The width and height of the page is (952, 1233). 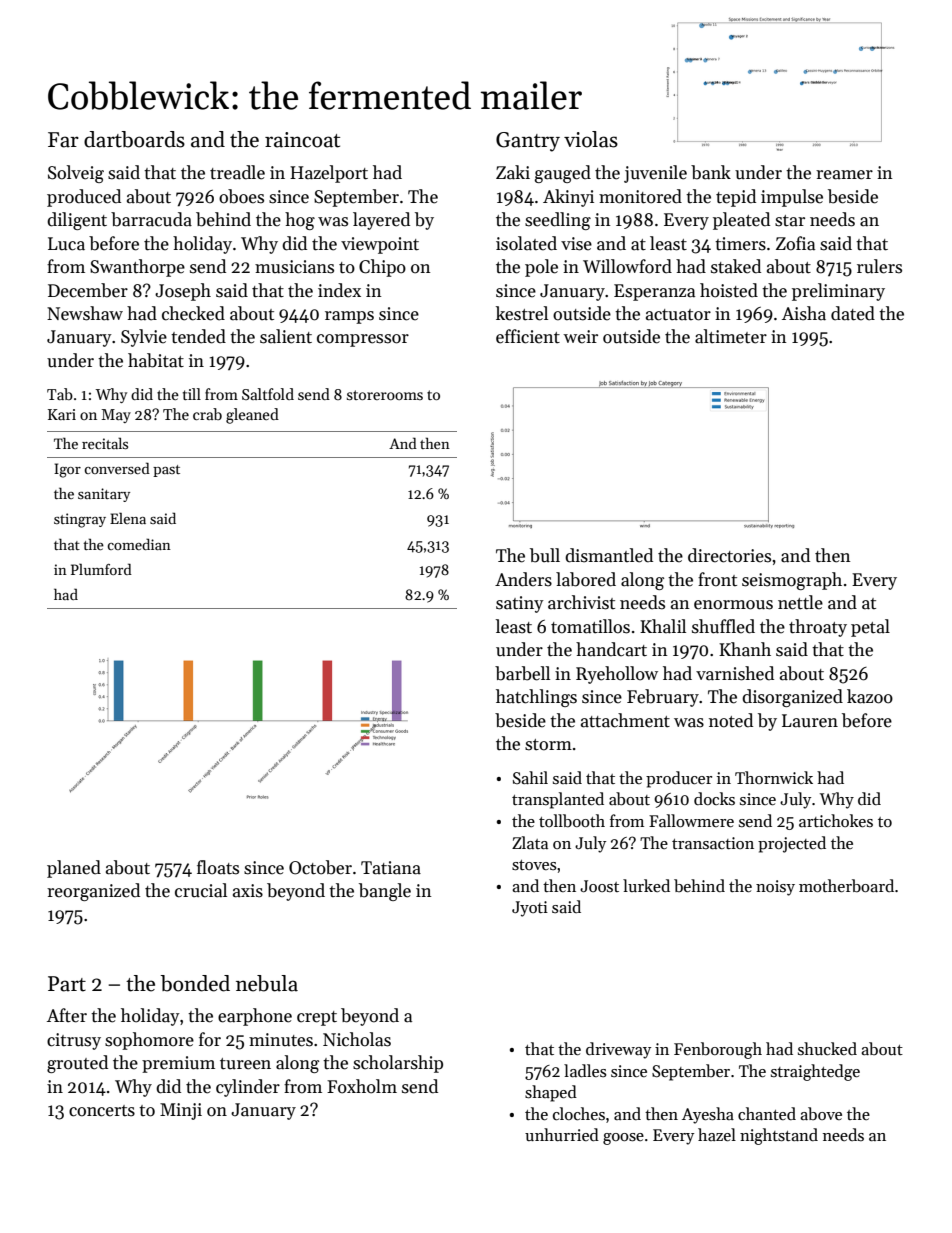 I want to click on concerts, so click(x=102, y=1111).
